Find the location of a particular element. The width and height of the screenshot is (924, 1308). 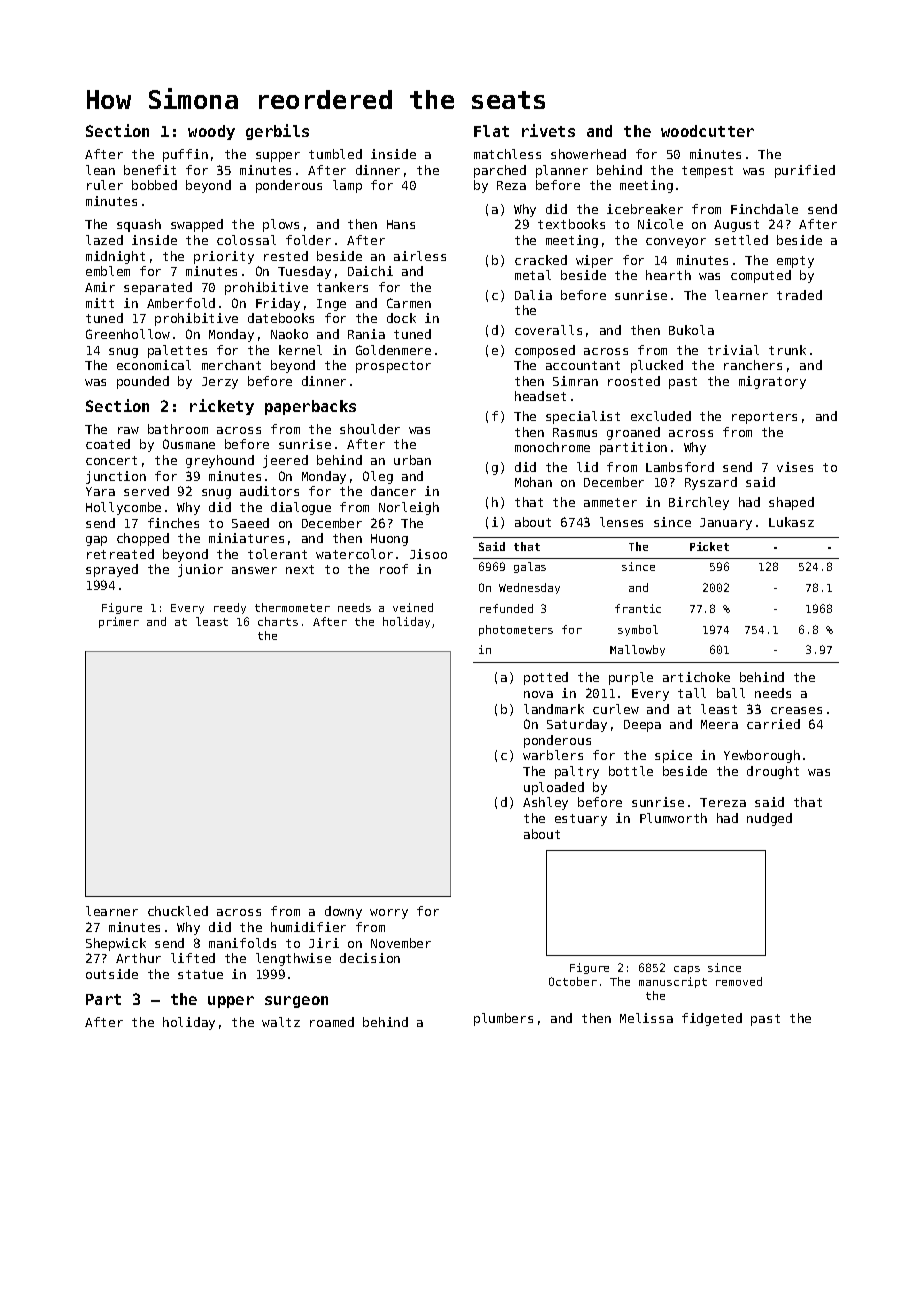

purified is located at coordinates (805, 171).
